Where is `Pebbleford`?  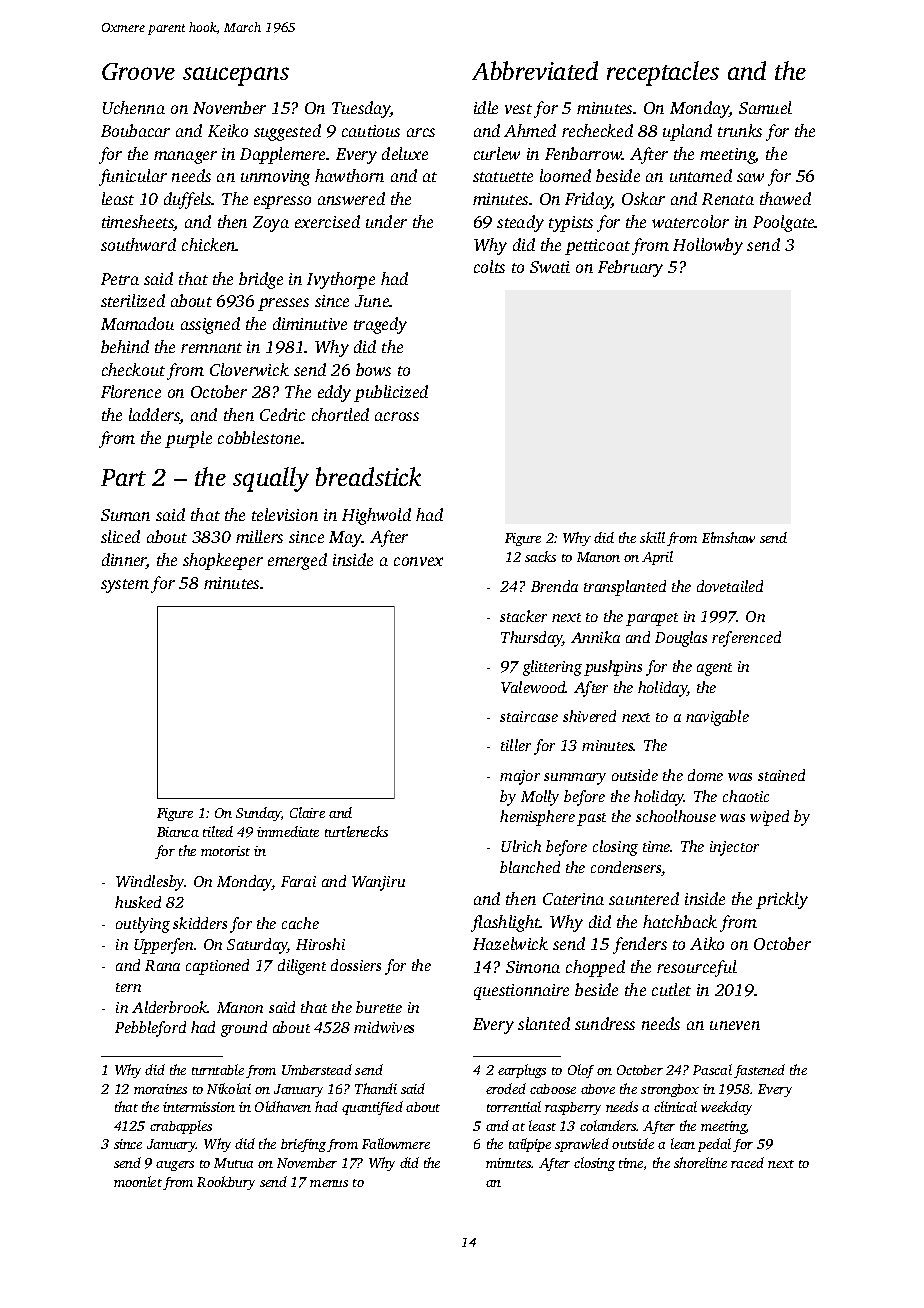
Pebbleford is located at coordinates (150, 1029).
